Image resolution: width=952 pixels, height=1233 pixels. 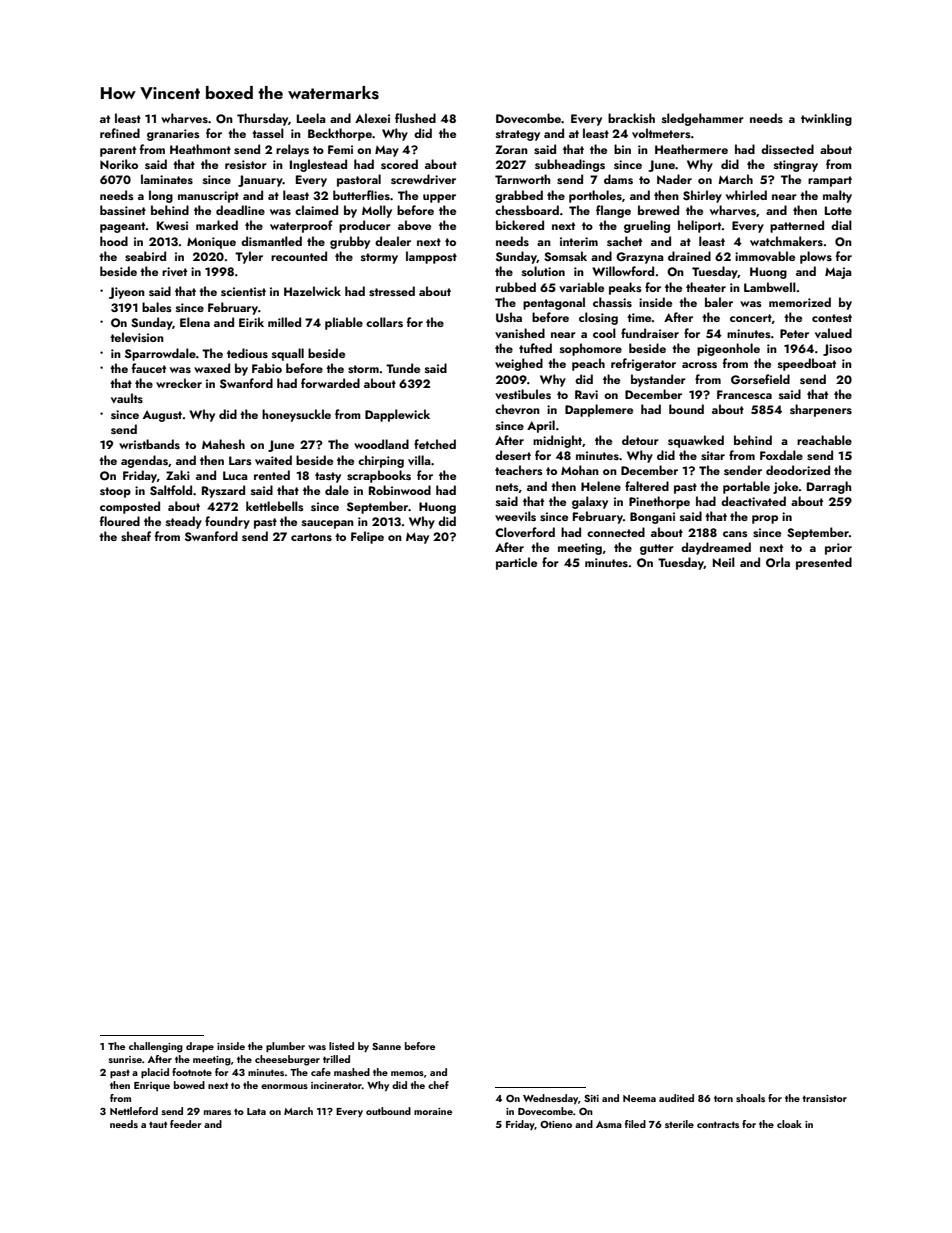 What do you see at coordinates (516, 563) in the screenshot?
I see `particle` at bounding box center [516, 563].
